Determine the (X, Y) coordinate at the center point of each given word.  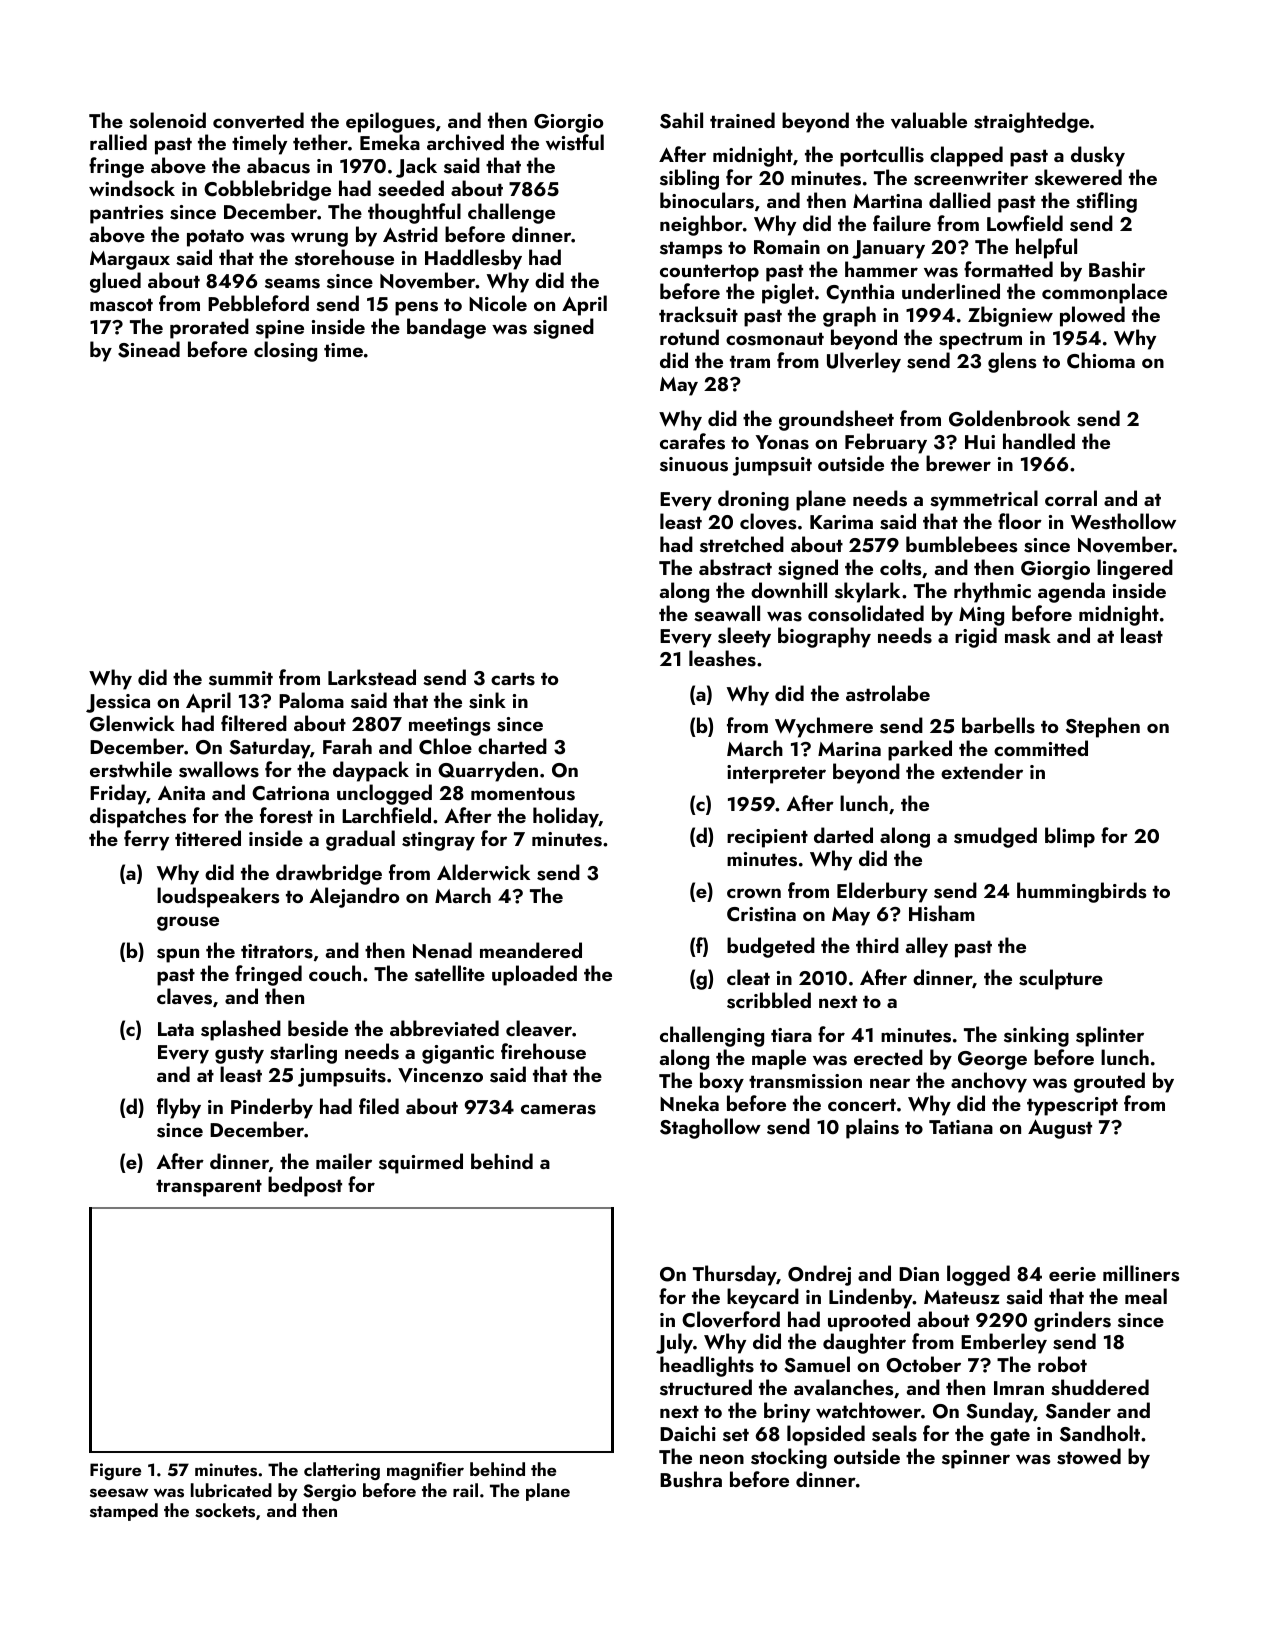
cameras (558, 1109)
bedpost (305, 1186)
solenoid (167, 120)
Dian (919, 1274)
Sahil (681, 120)
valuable (929, 120)
